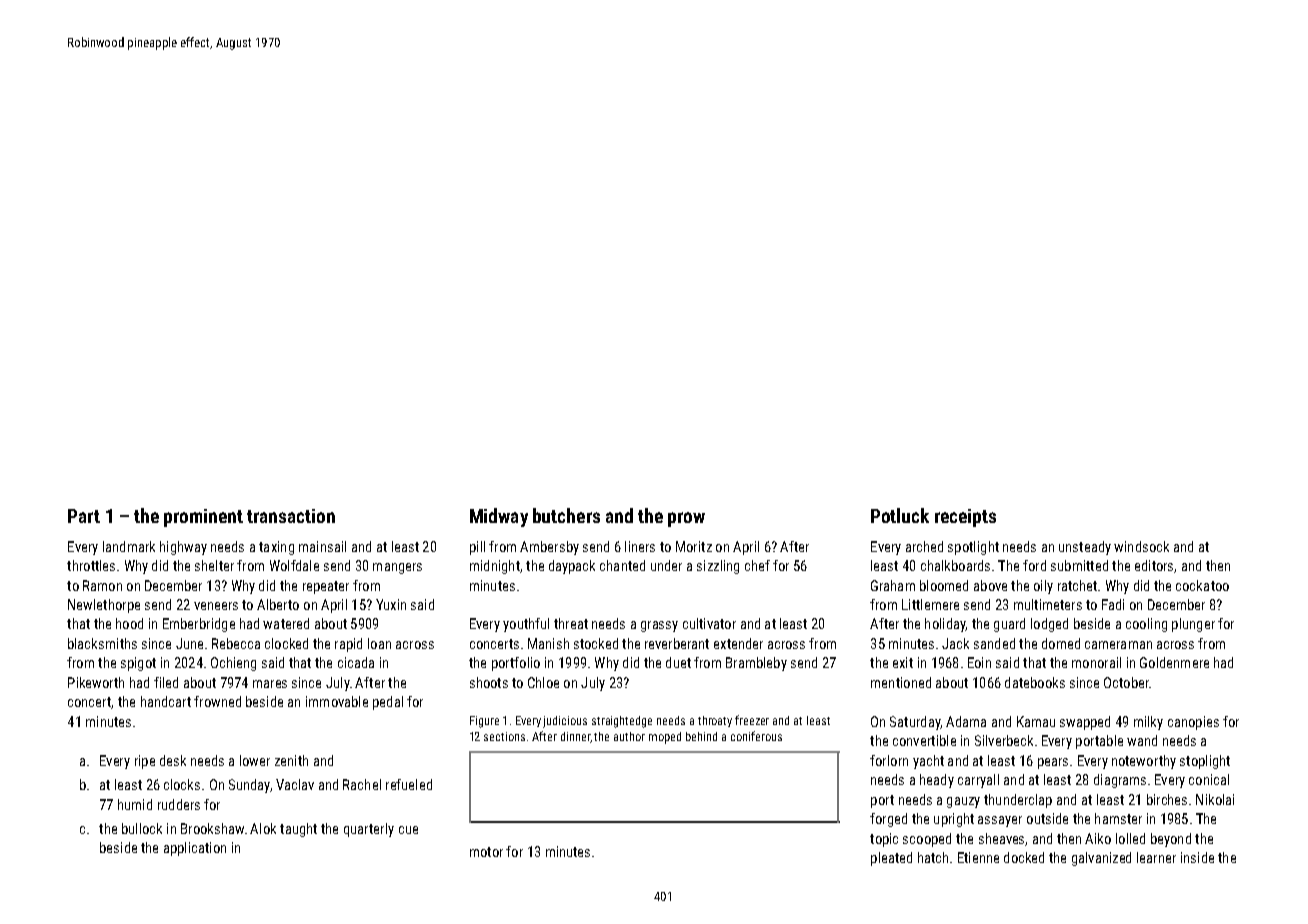 This image has width=1308, height=924. I want to click on Silverbeck, so click(1004, 740).
